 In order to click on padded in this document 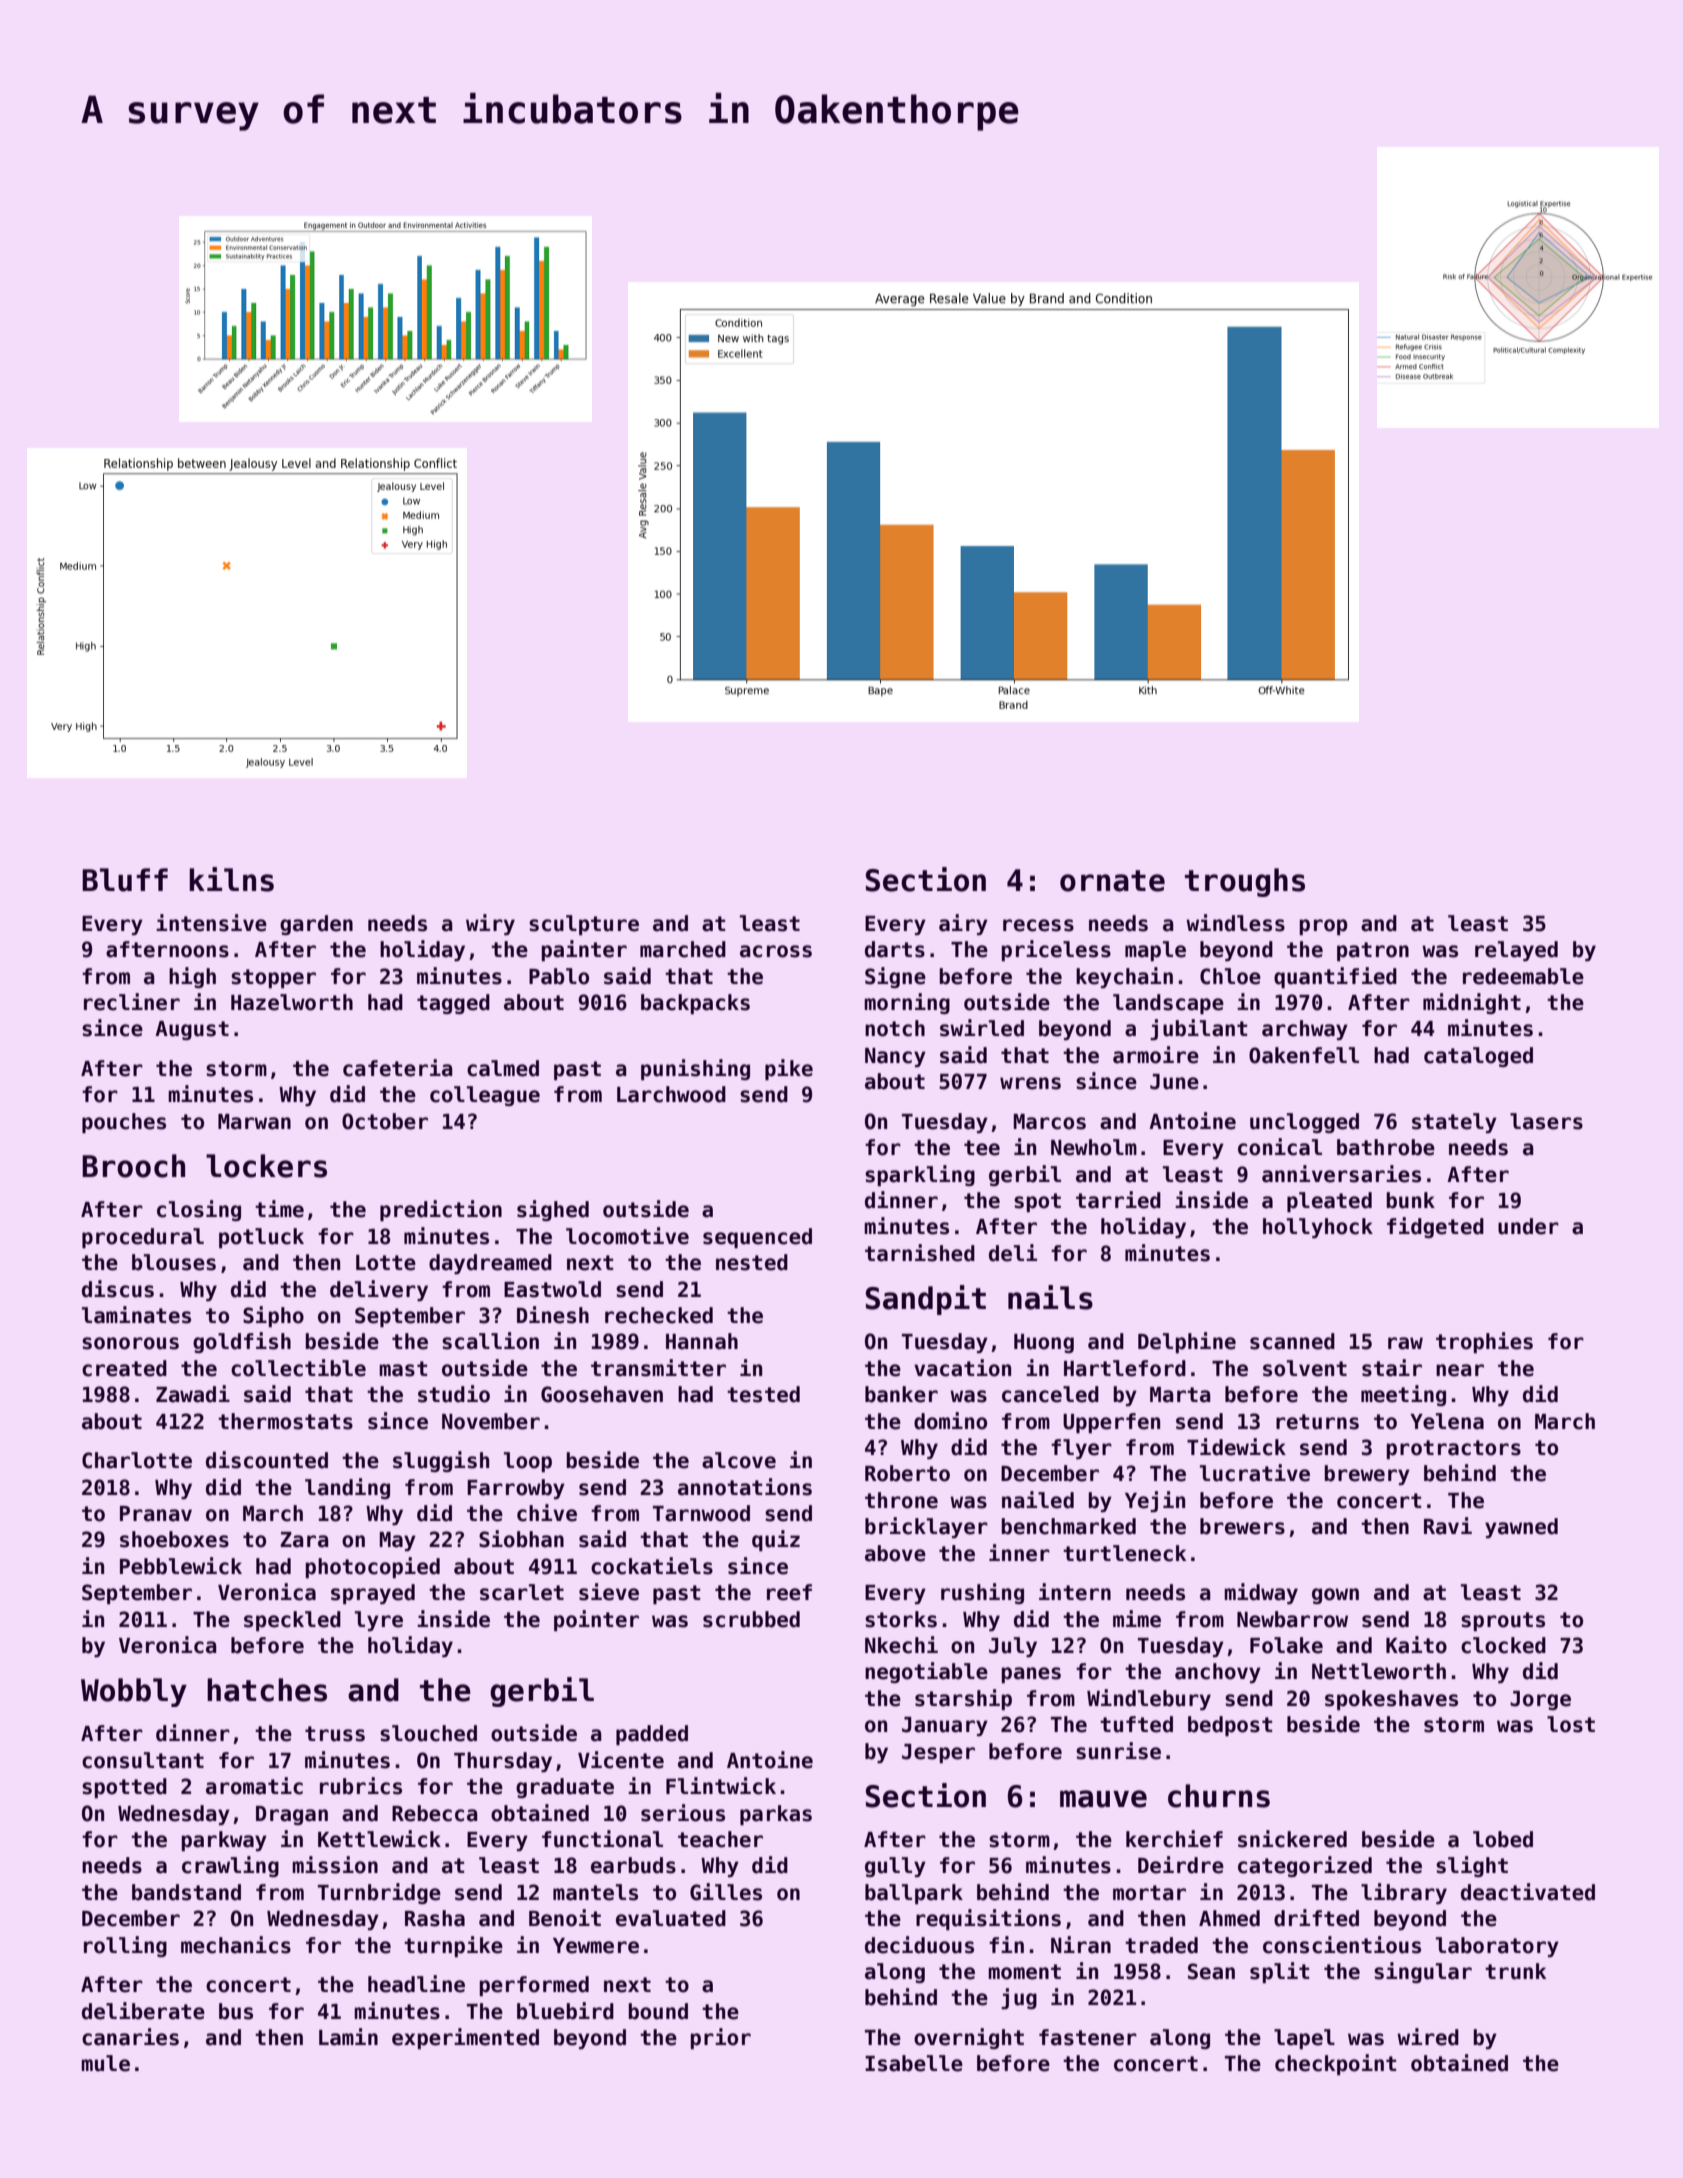, I will do `click(652, 1735)`.
